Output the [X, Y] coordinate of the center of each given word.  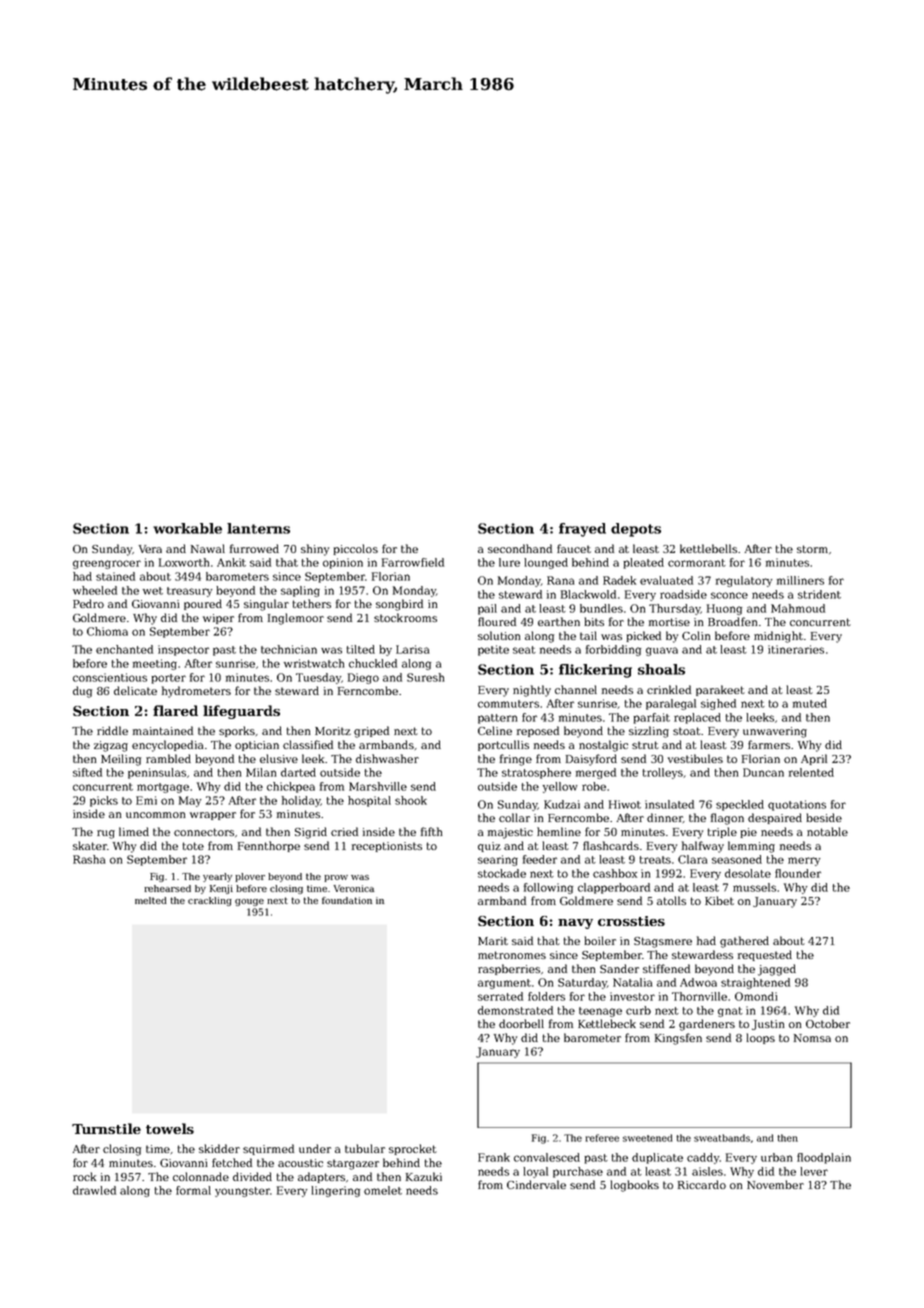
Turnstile [106, 1128]
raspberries [509, 969]
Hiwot [625, 804]
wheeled [95, 590]
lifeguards [241, 712]
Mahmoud [798, 608]
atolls [671, 900]
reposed [538, 731]
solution [499, 635]
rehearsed [167, 888]
